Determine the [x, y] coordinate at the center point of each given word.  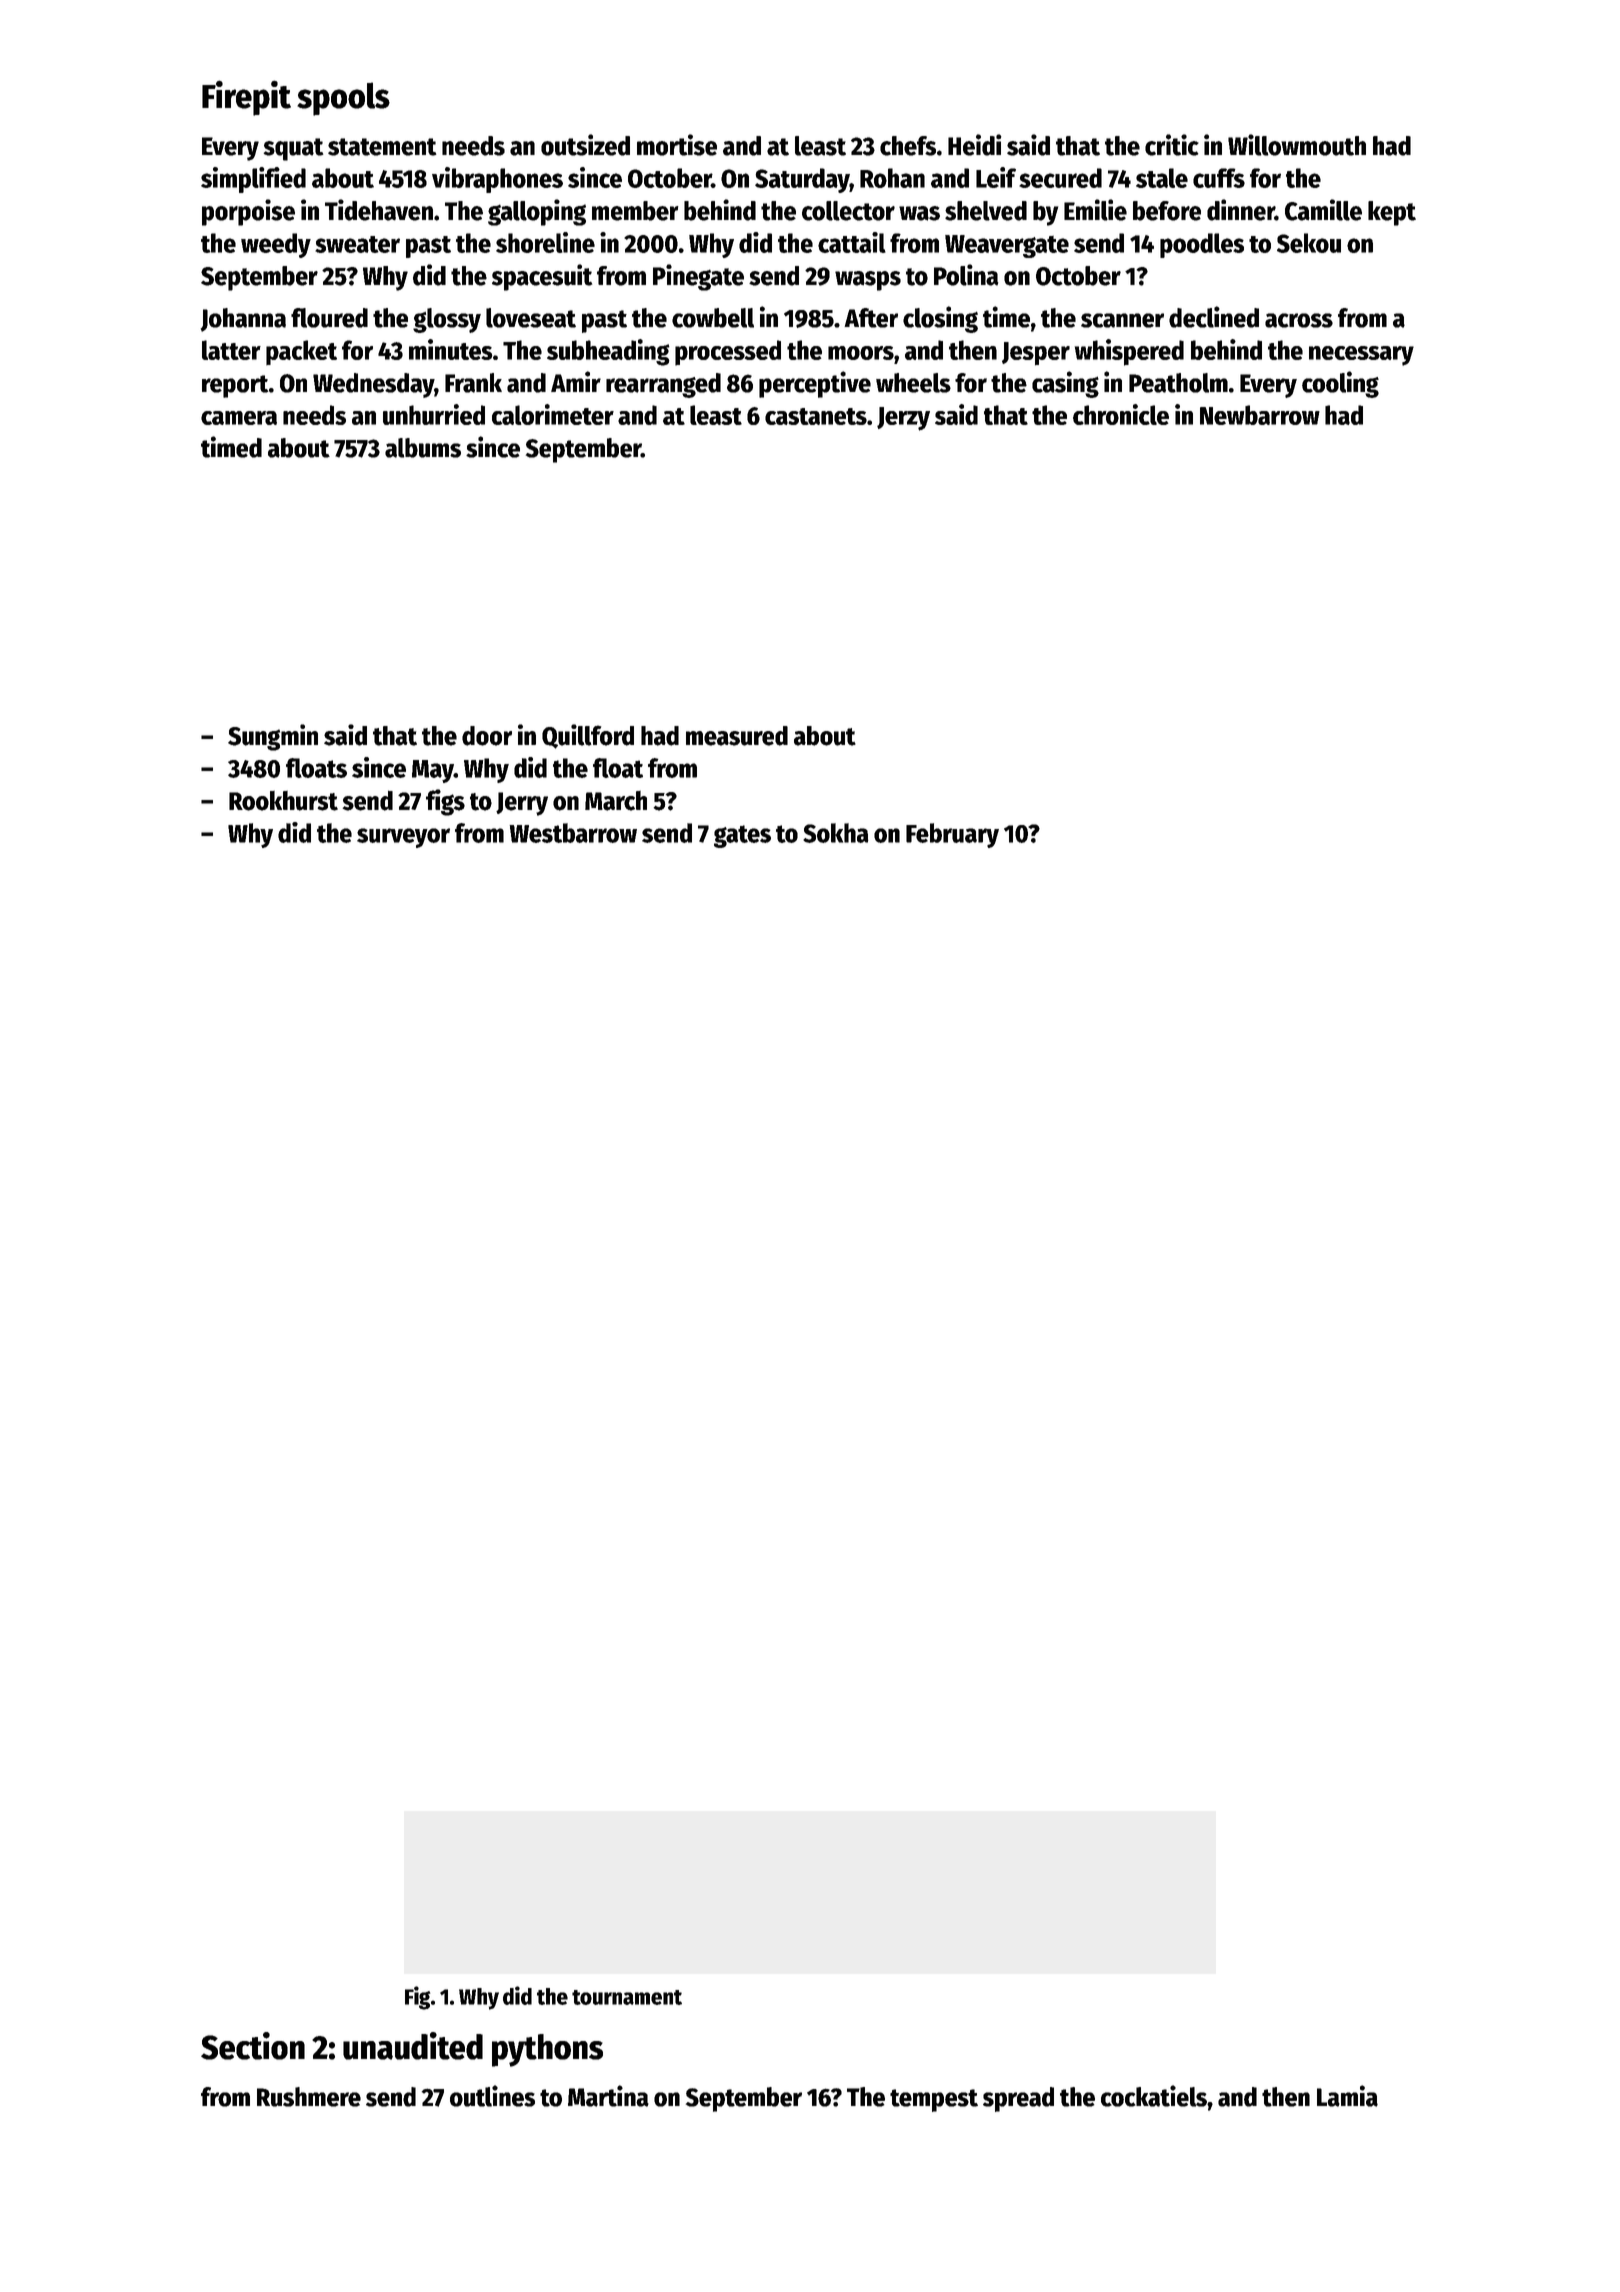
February [952, 835]
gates [742, 836]
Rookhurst [283, 801]
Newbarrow [1260, 415]
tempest [934, 2100]
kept [1392, 213]
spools [343, 99]
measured [737, 736]
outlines [492, 2096]
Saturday [802, 180]
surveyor [403, 838]
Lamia [1347, 2096]
